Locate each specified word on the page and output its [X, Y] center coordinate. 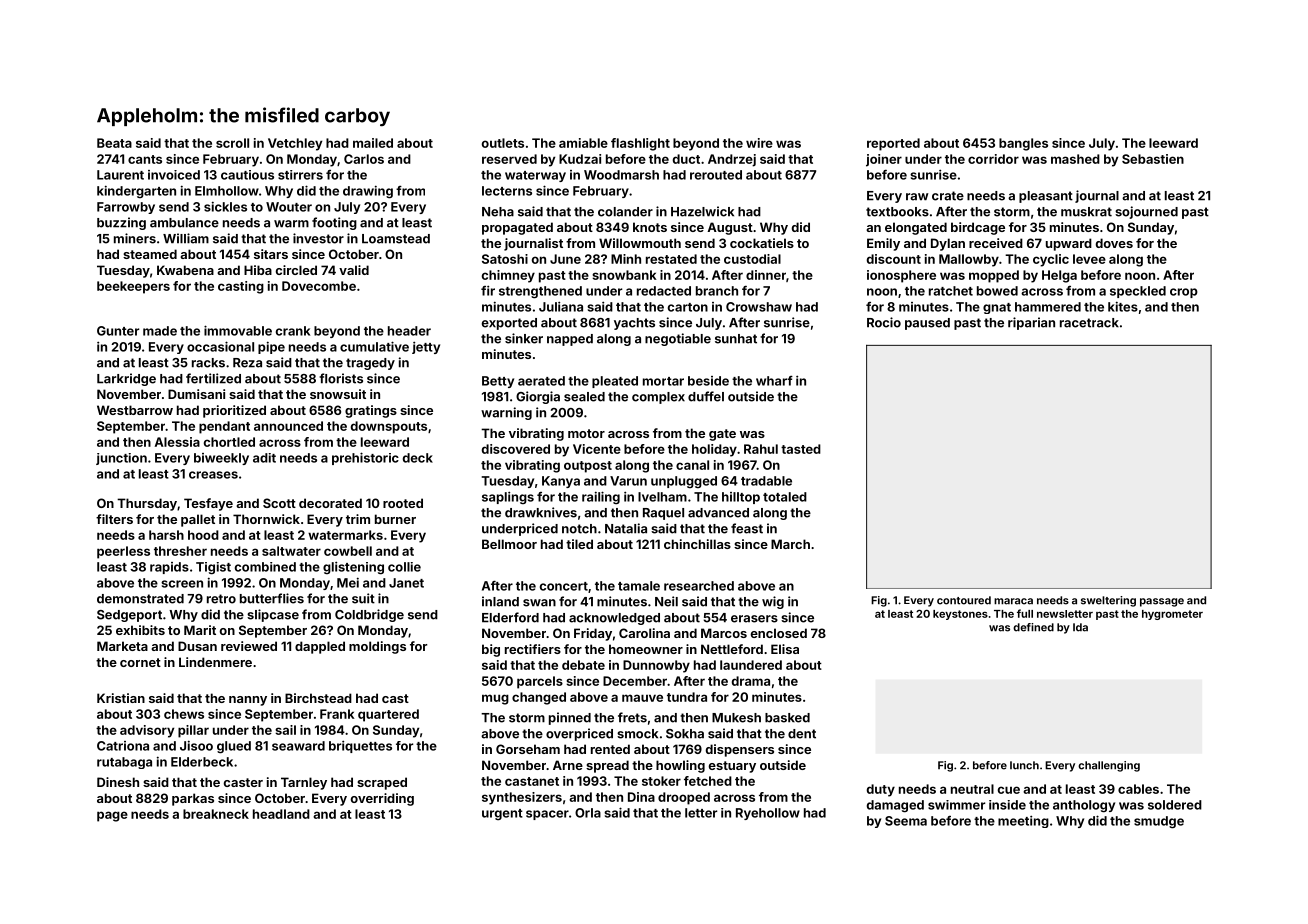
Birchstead [318, 698]
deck [418, 458]
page [112, 816]
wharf [774, 381]
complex [658, 398]
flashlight [640, 144]
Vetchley [295, 144]
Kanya [561, 482]
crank [293, 331]
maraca [1013, 601]
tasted [801, 449]
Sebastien [1153, 159]
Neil [666, 601]
